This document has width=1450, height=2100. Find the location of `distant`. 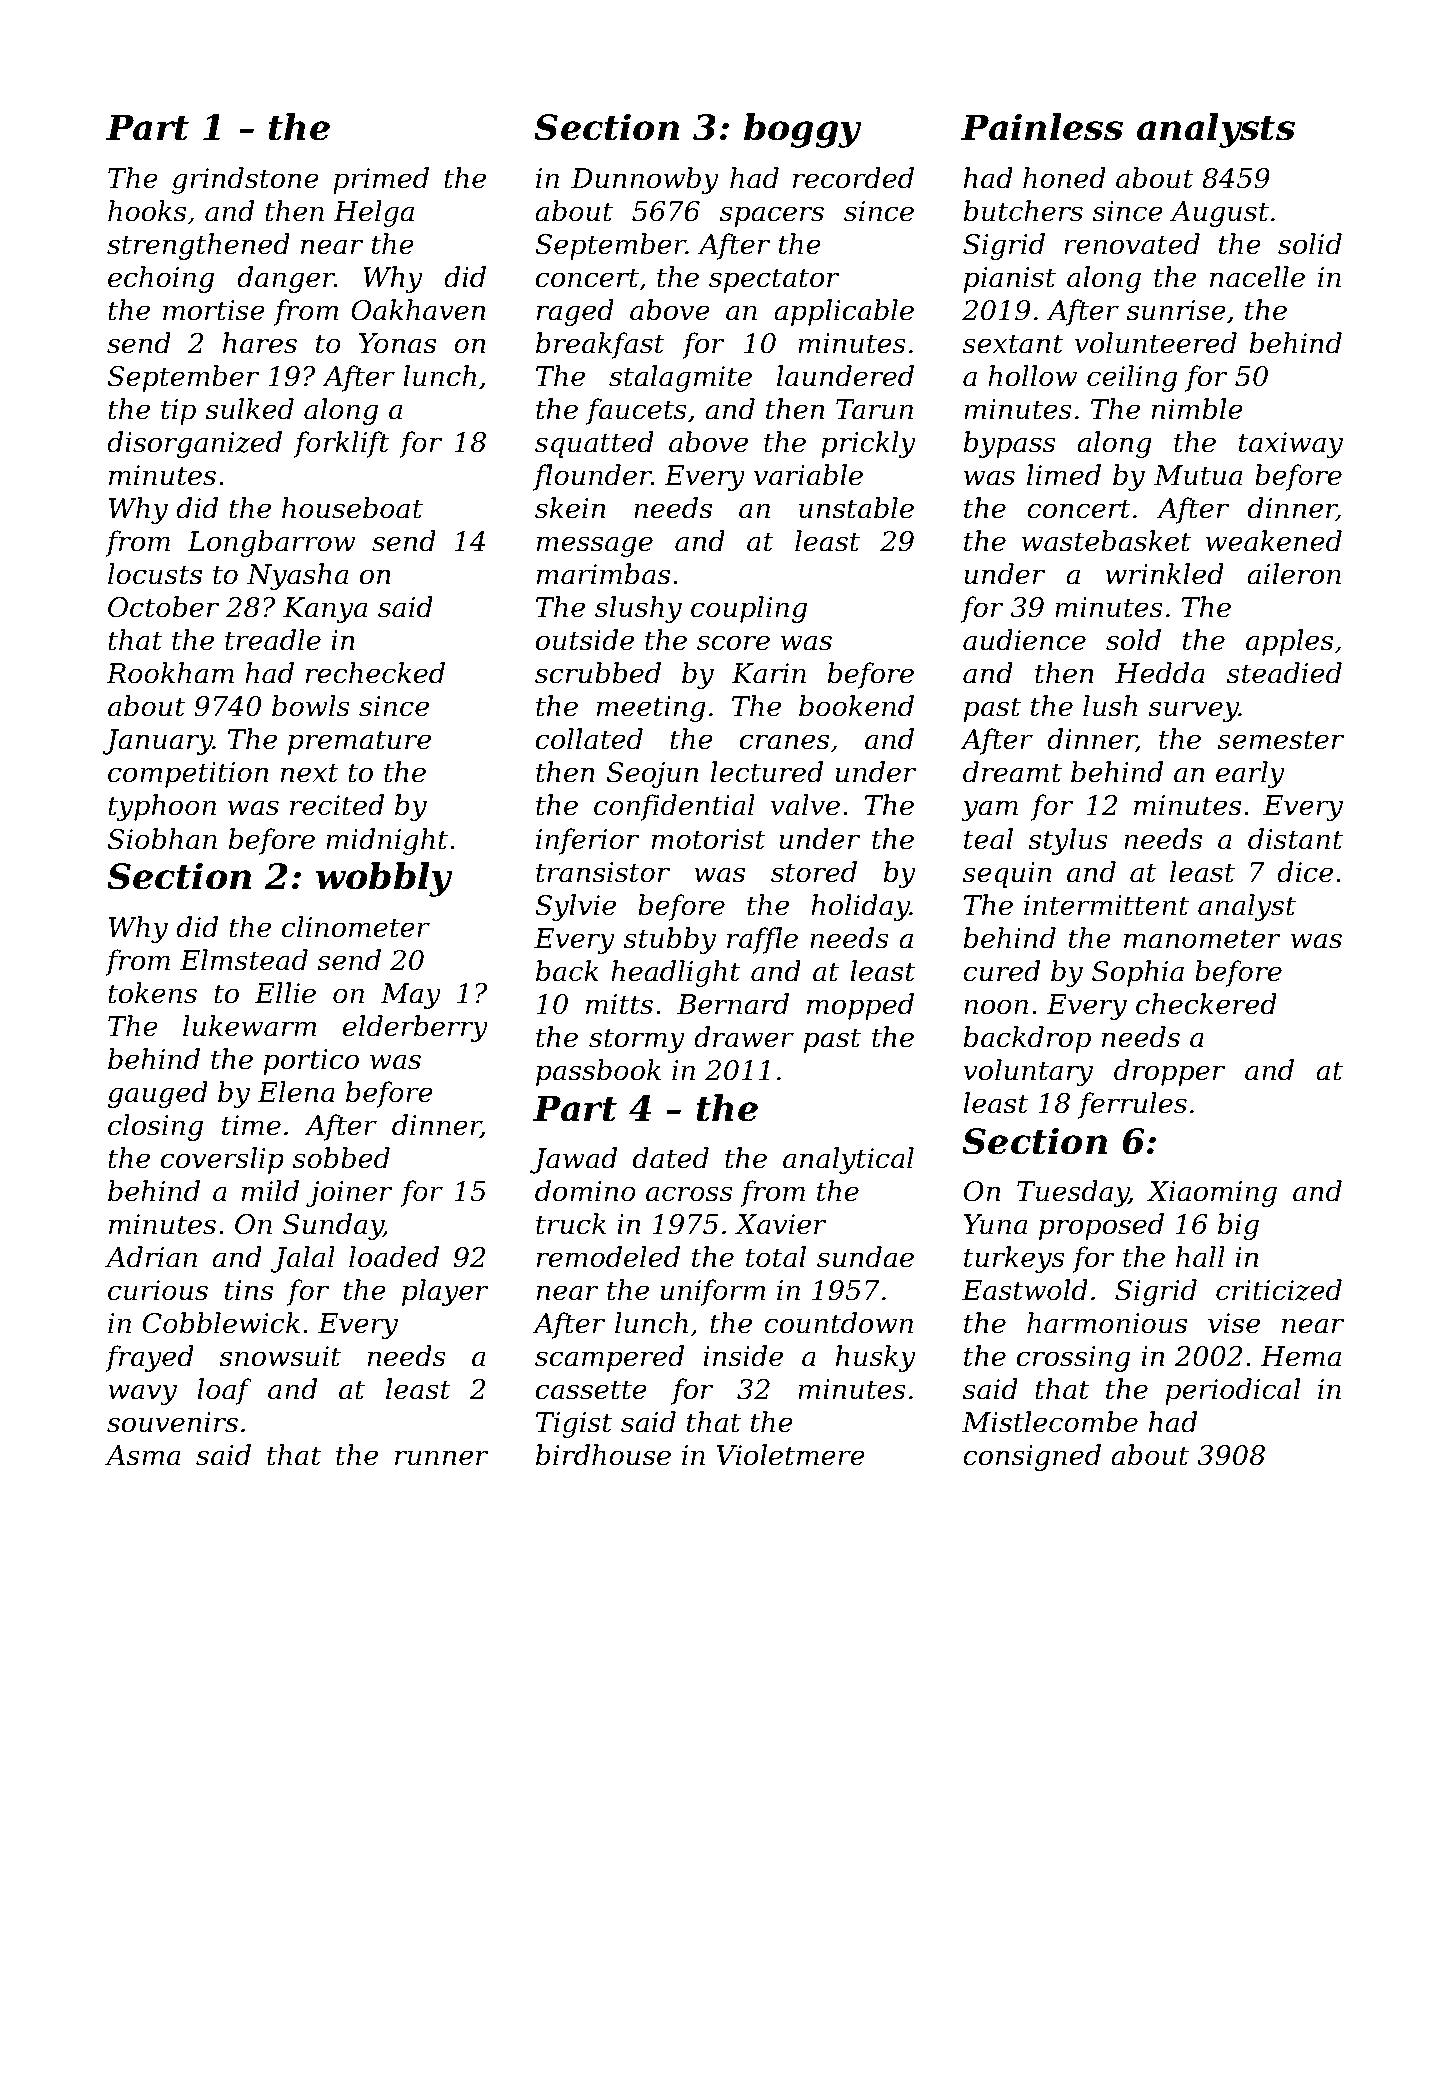

distant is located at coordinates (1295, 839).
